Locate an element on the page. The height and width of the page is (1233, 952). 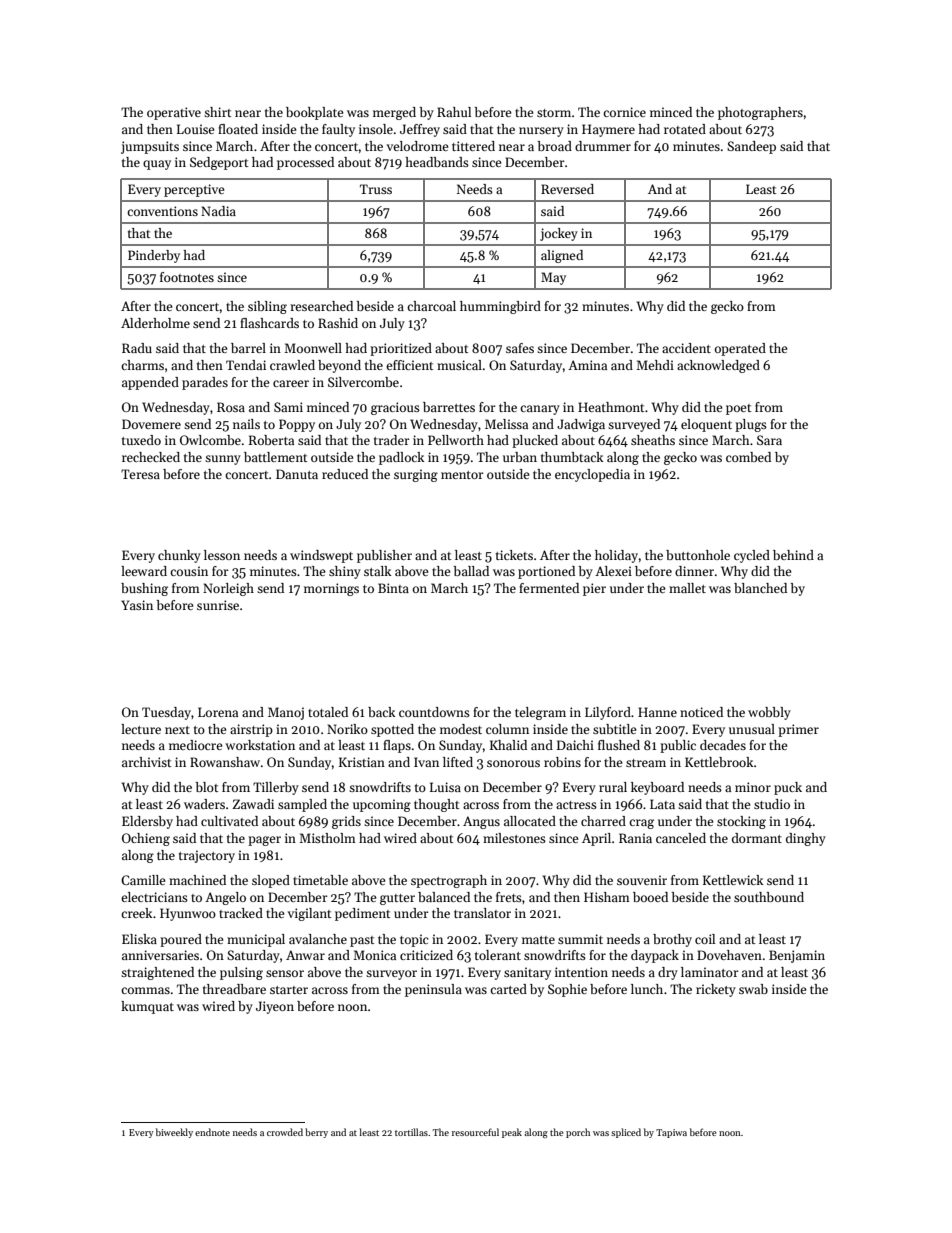
biweekly is located at coordinates (174, 1133).
